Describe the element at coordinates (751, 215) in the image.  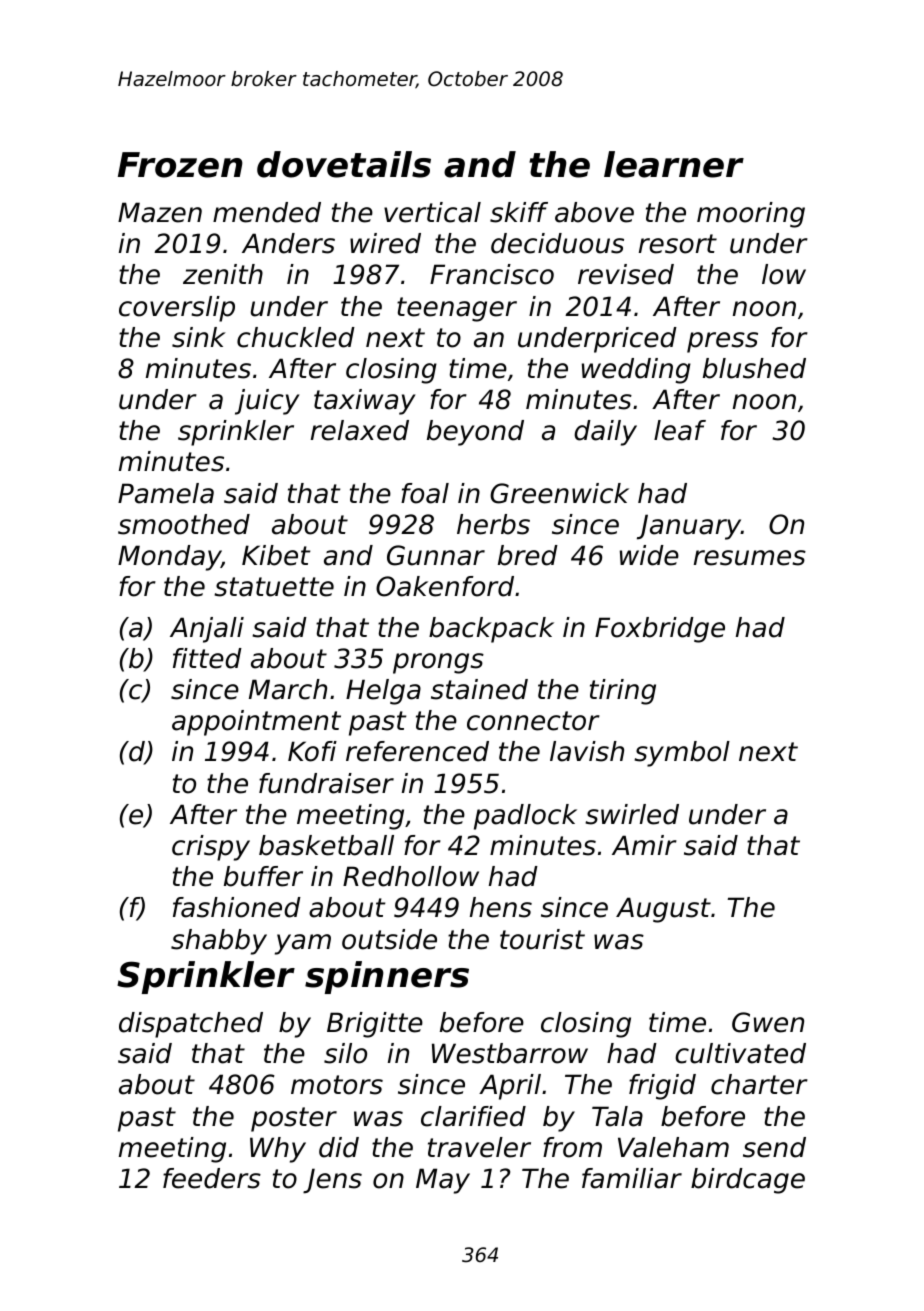
I see `mooring` at that location.
